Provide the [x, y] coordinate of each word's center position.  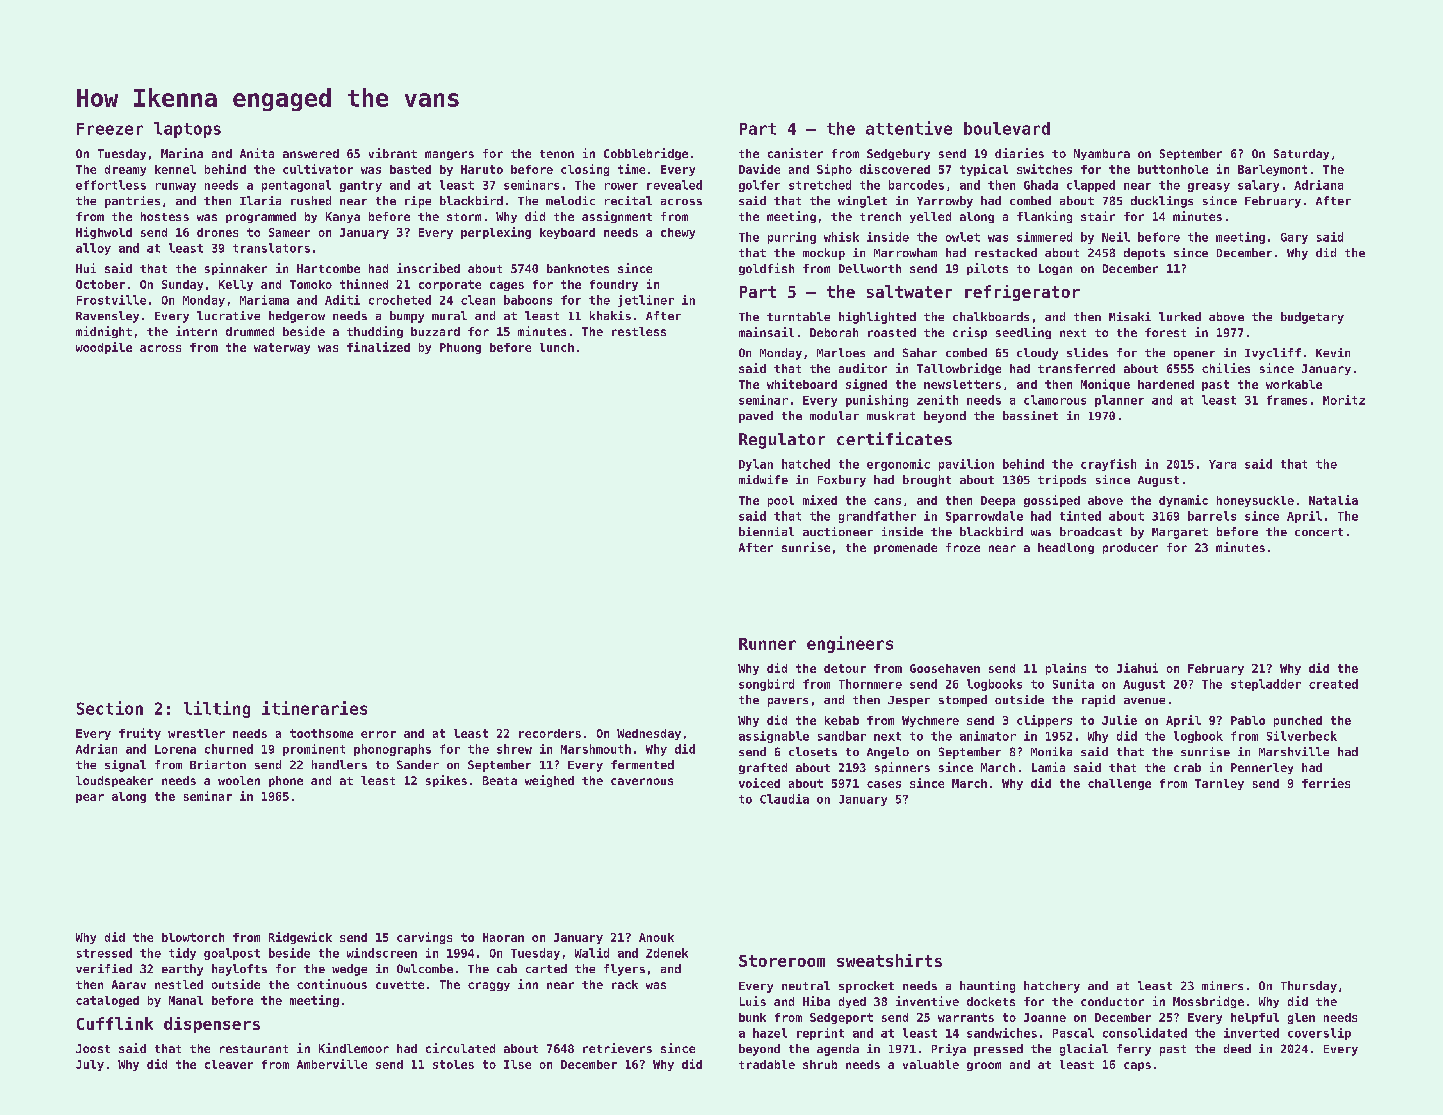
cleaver [229, 1064]
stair [1098, 216]
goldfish [766, 269]
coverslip [1319, 1034]
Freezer [110, 129]
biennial [766, 531]
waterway [282, 348]
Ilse [517, 1064]
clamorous [1055, 400]
